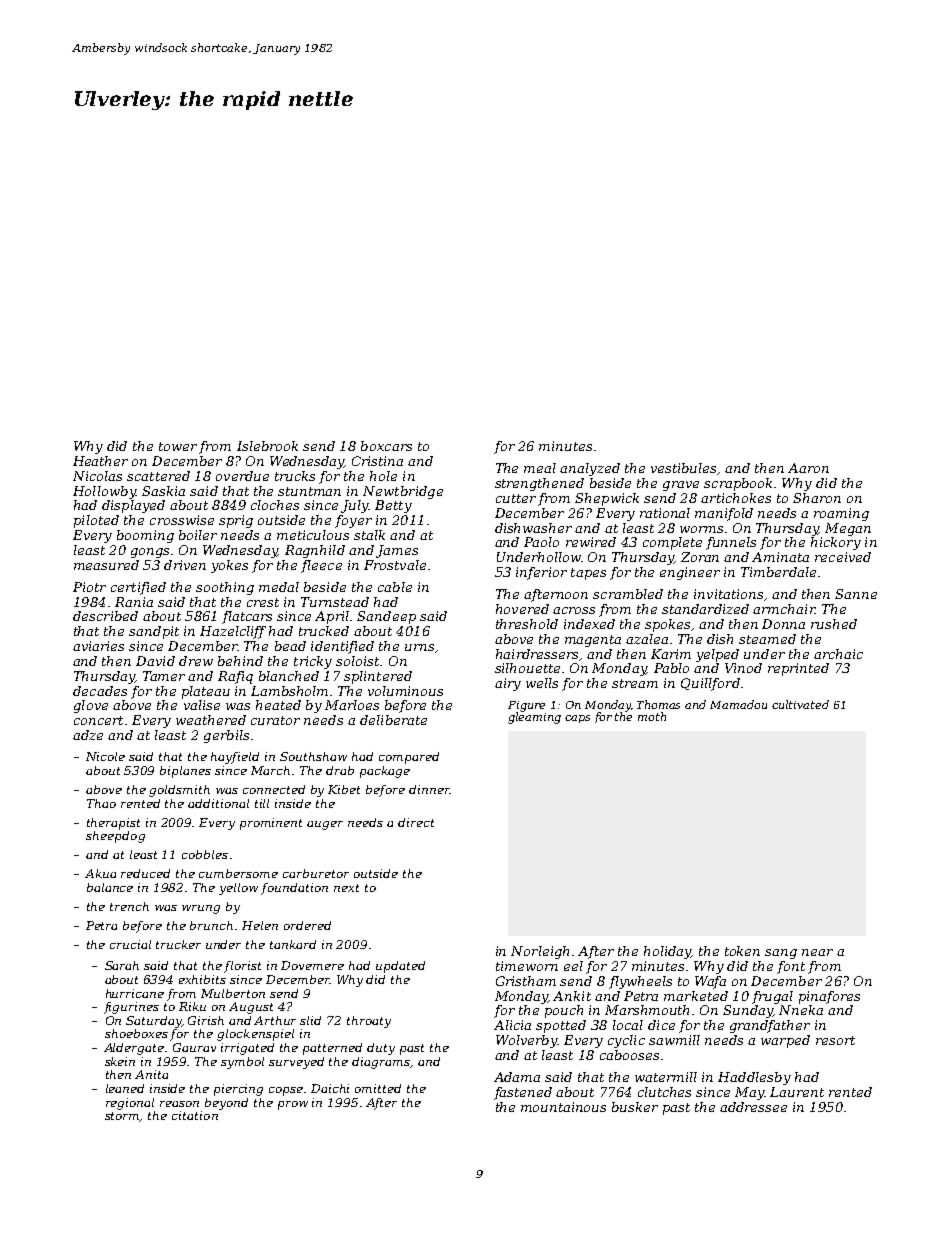 The image size is (952, 1233). I want to click on Aaron, so click(808, 468).
